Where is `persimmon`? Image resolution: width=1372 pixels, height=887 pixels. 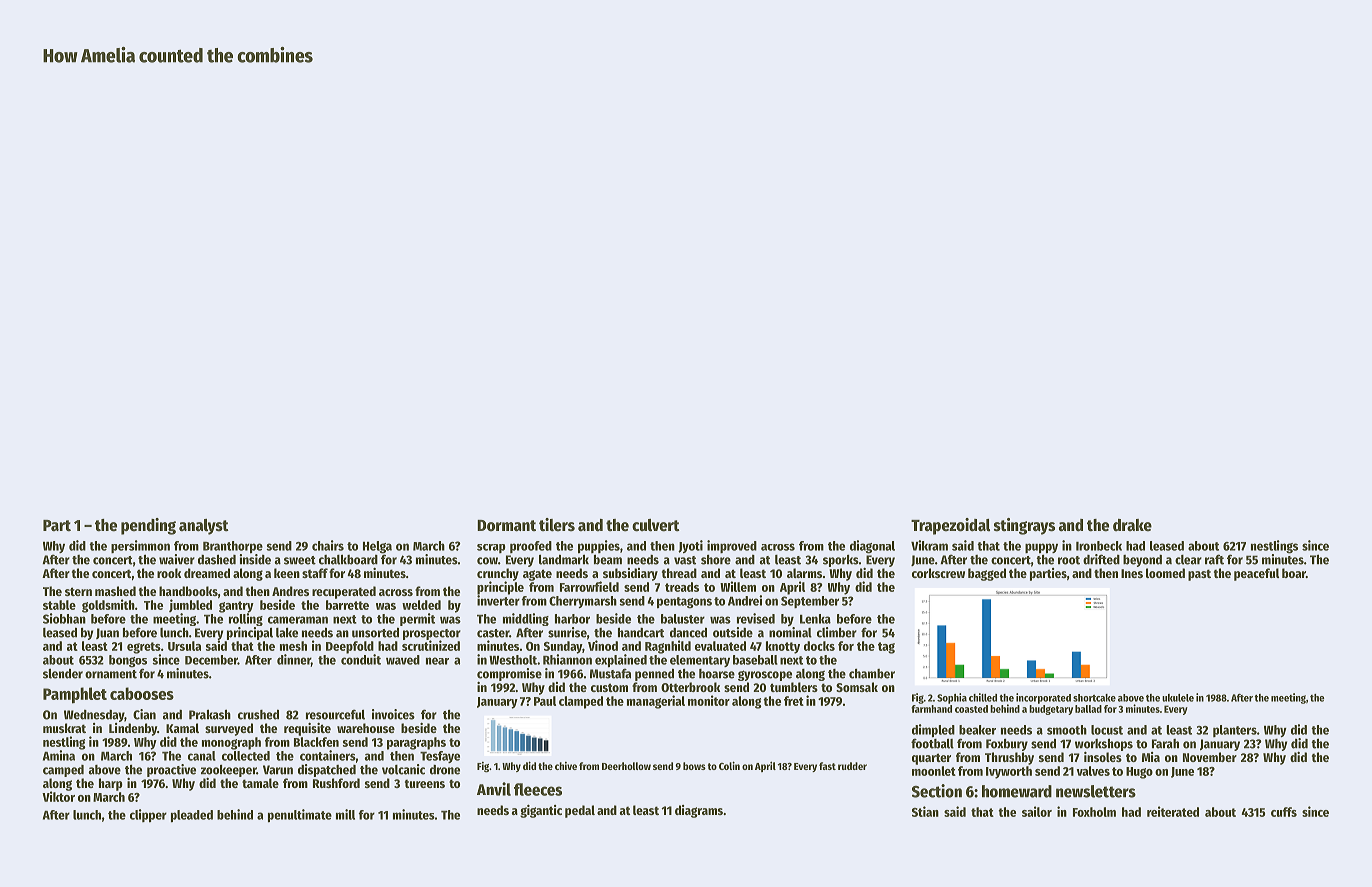 persimmon is located at coordinates (140, 546).
